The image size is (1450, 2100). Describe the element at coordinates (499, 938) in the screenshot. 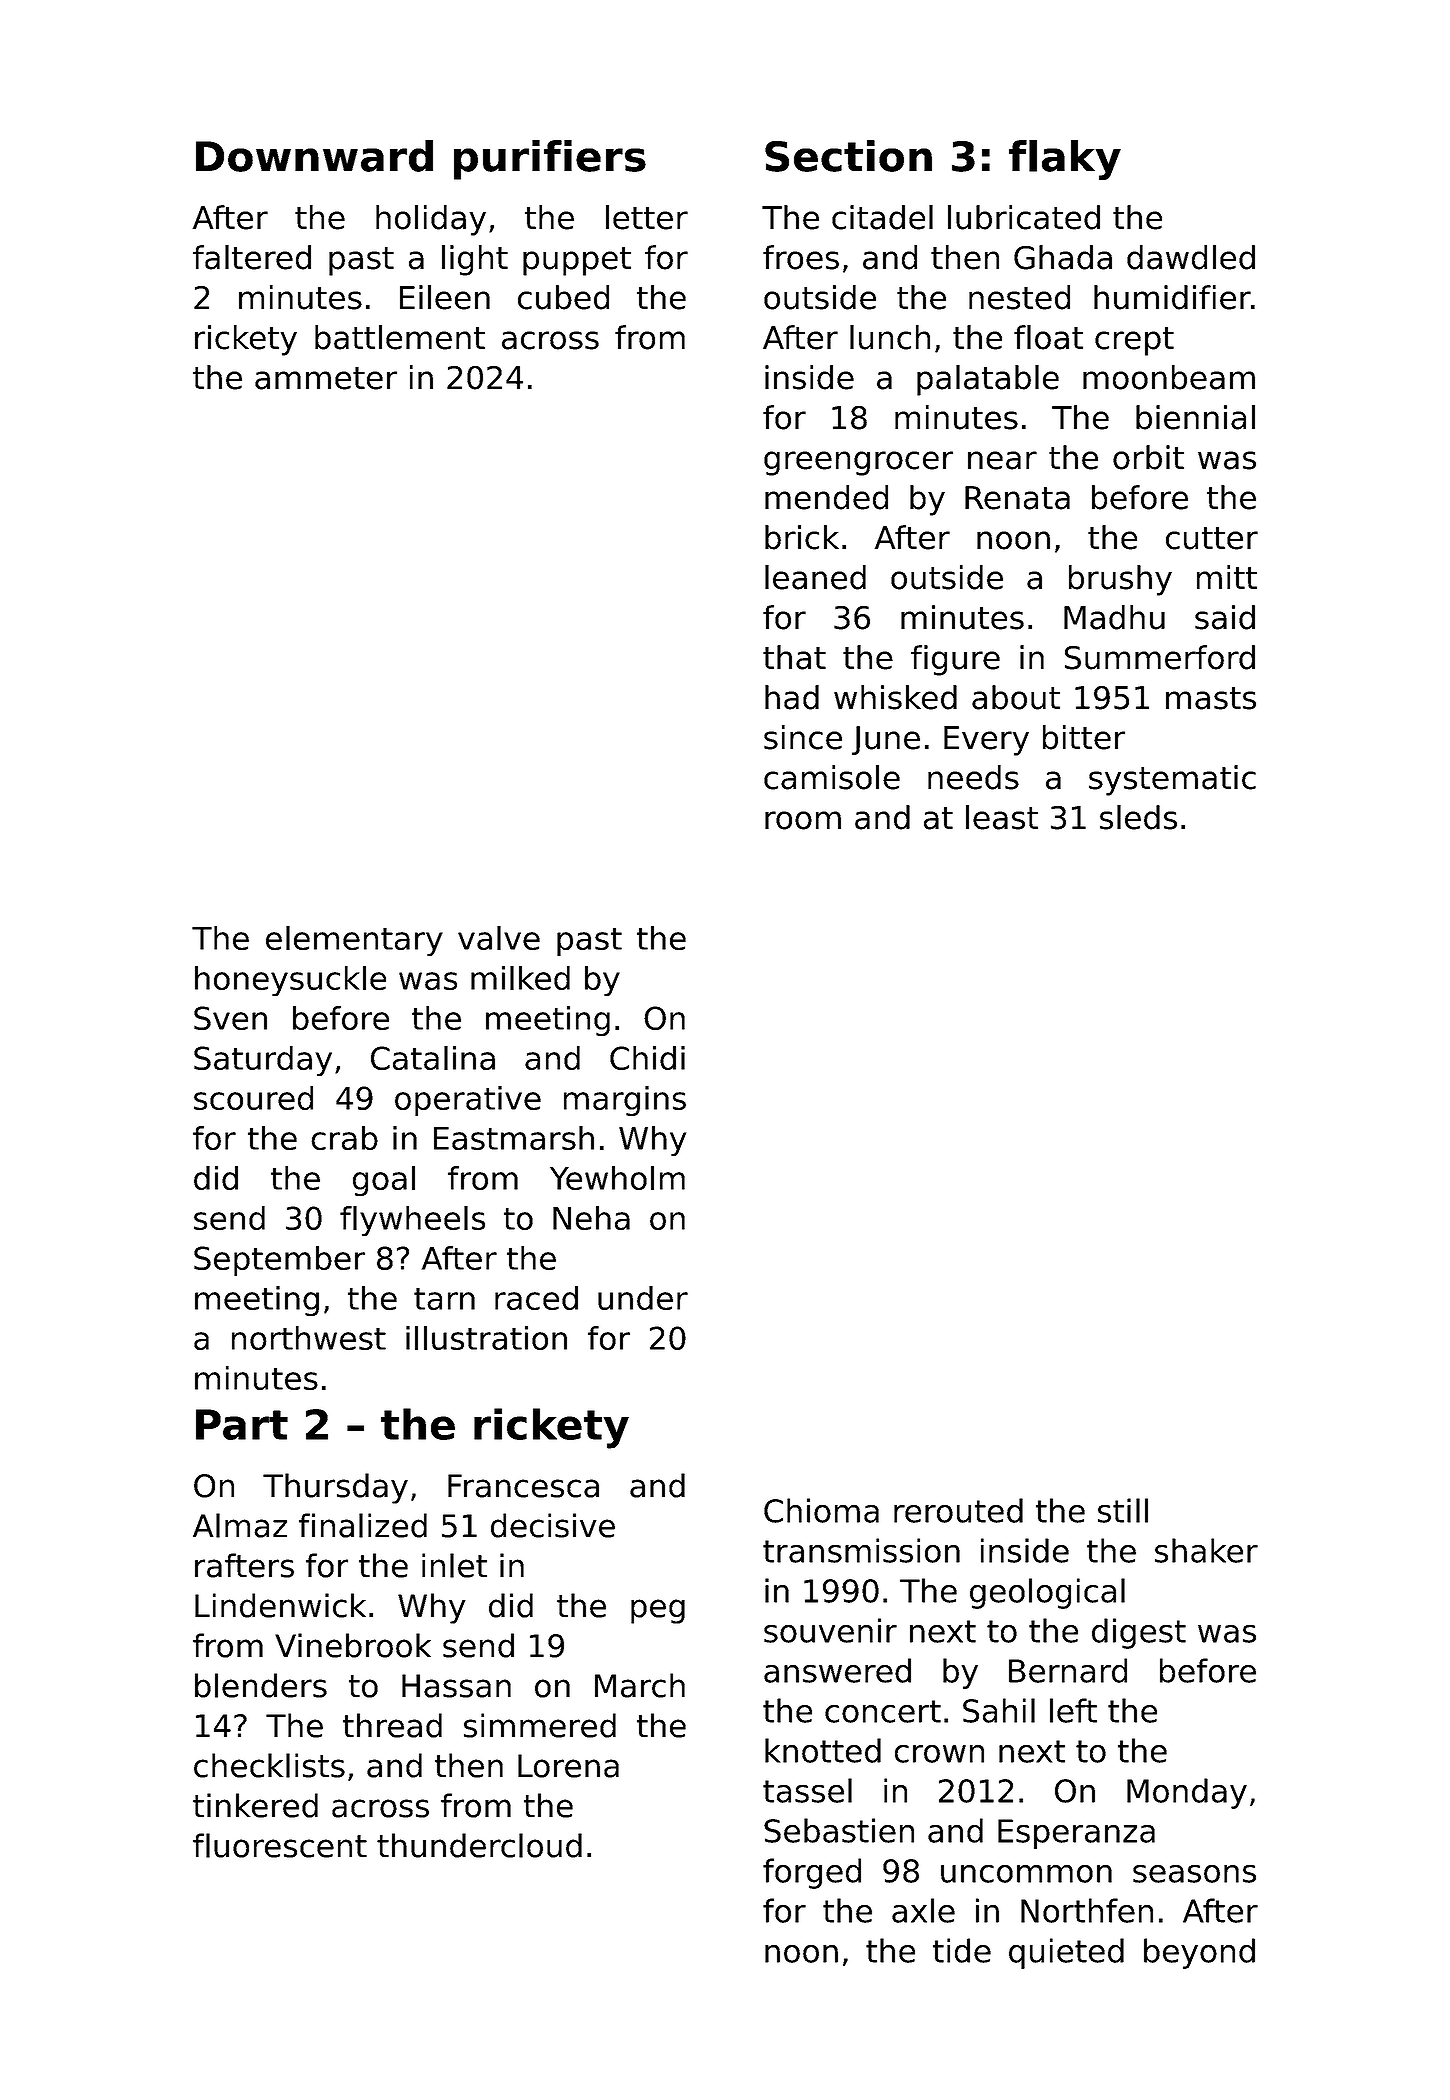

I see `valve` at that location.
